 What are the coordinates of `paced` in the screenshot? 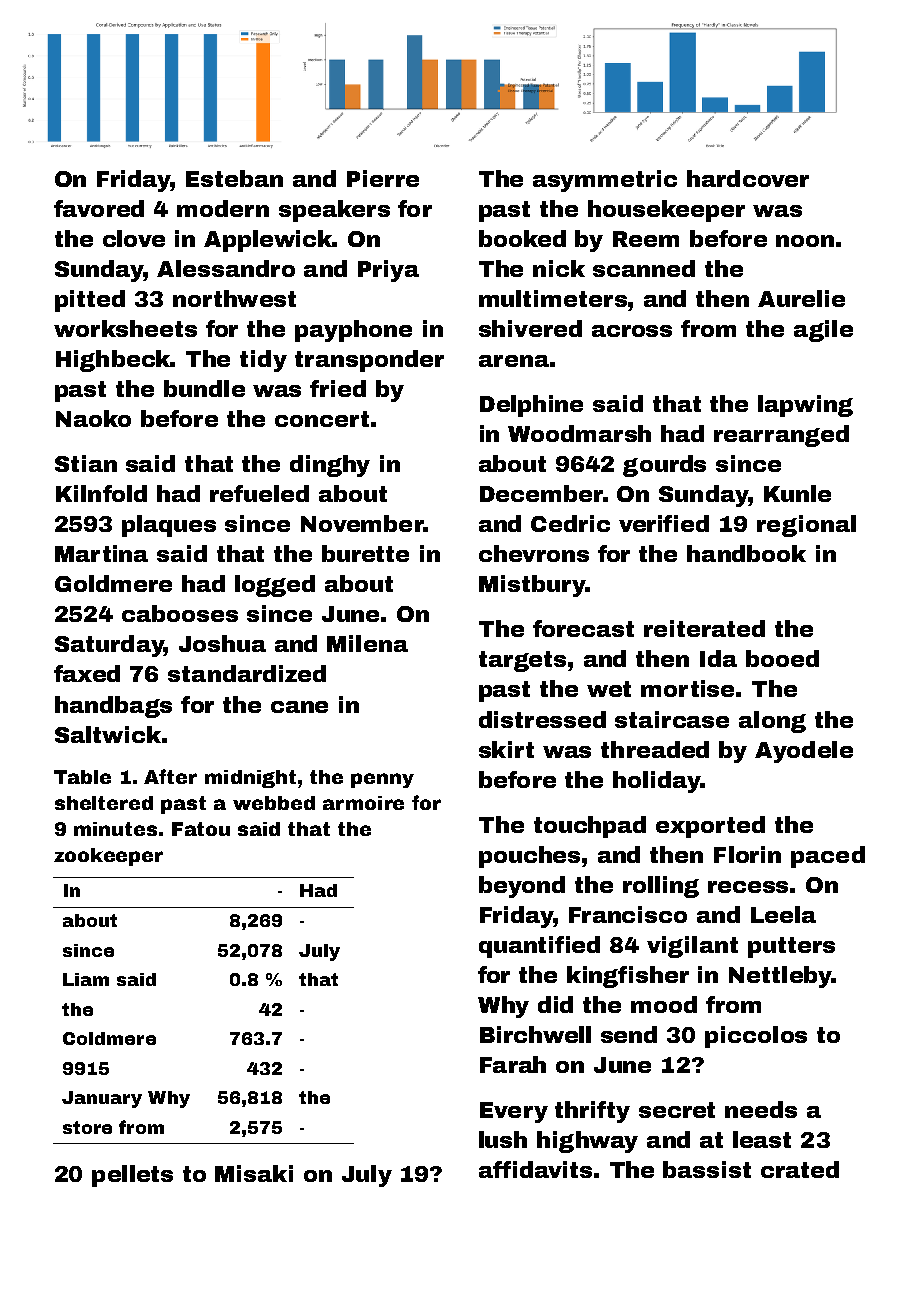 It's located at (828, 857).
